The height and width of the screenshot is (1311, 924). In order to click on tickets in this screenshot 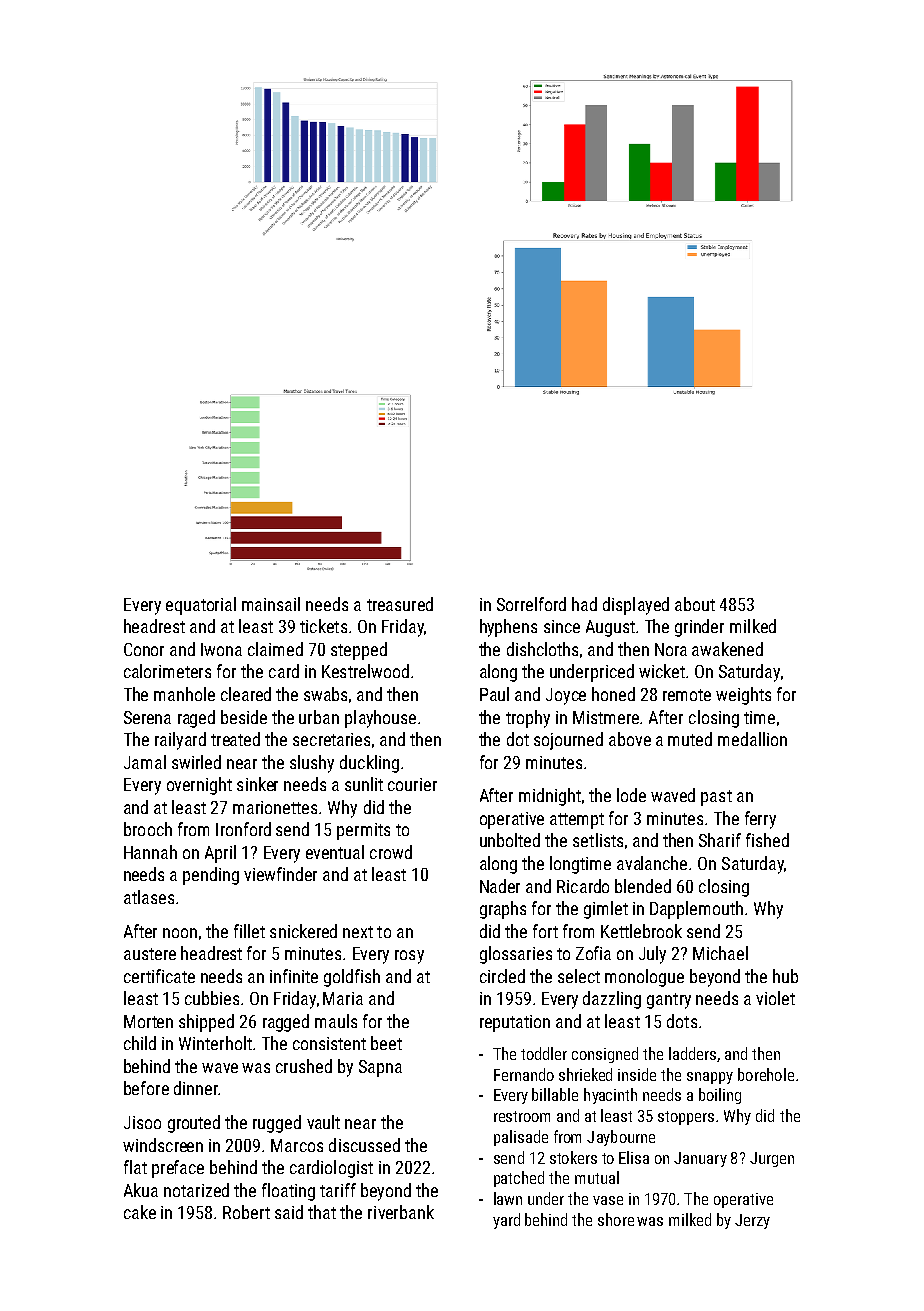, I will do `click(323, 626)`.
